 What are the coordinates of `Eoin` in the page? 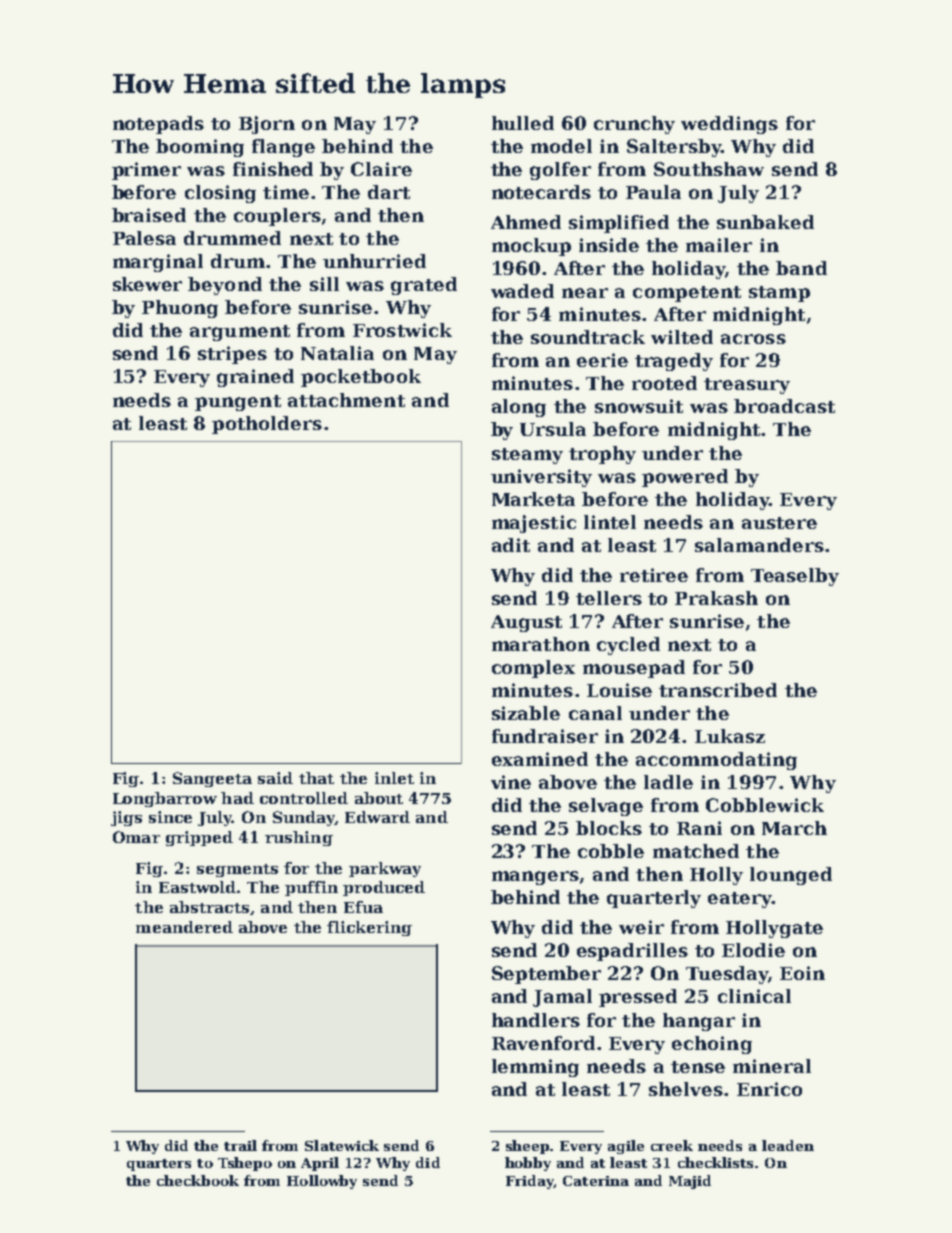 It's located at (802, 973).
